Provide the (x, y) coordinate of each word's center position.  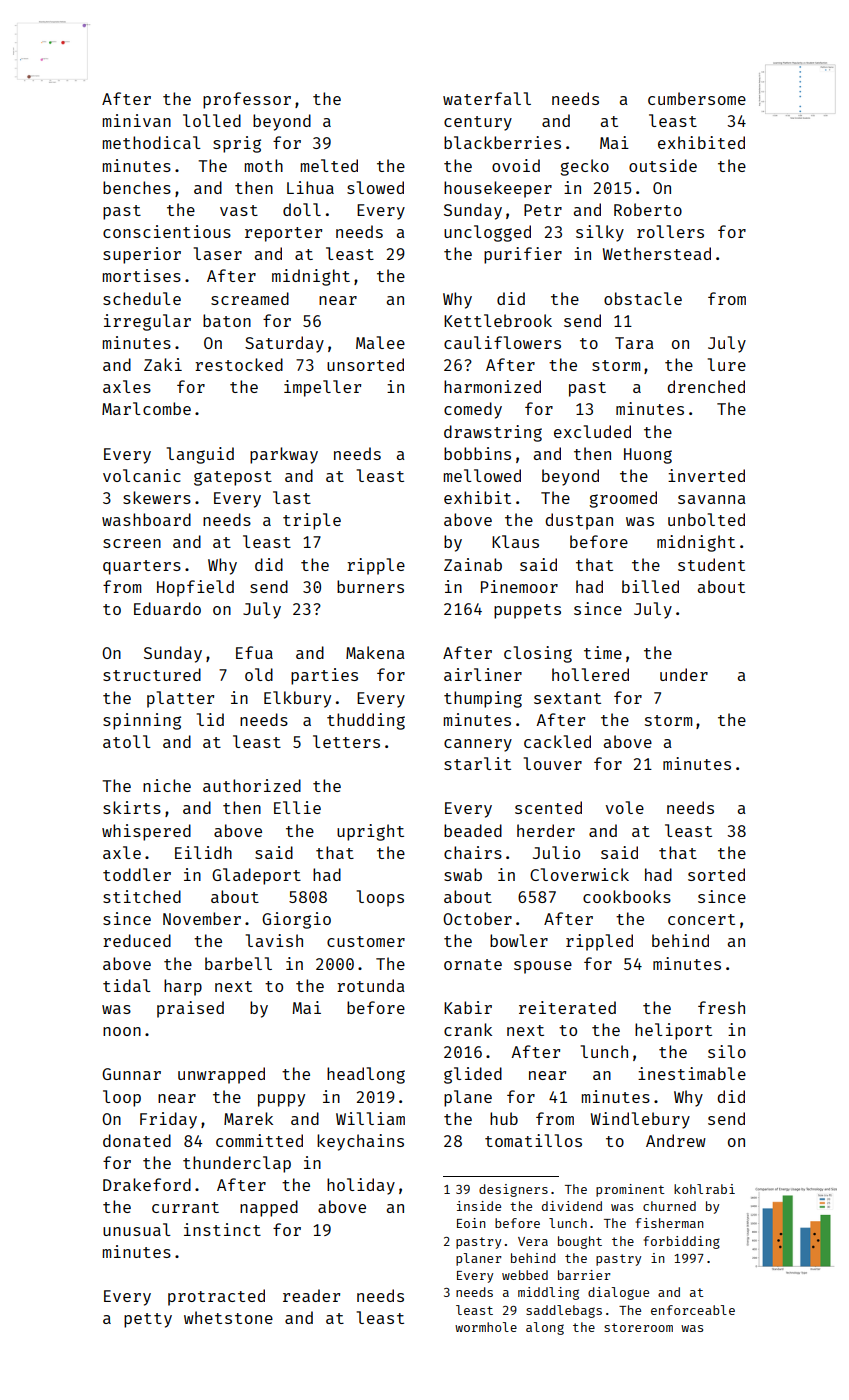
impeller (322, 388)
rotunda (371, 985)
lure (727, 364)
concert (701, 919)
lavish (274, 940)
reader (311, 1295)
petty (148, 1320)
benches (137, 187)
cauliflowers (502, 342)
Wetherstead (657, 253)
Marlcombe (146, 408)
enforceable (693, 1310)
